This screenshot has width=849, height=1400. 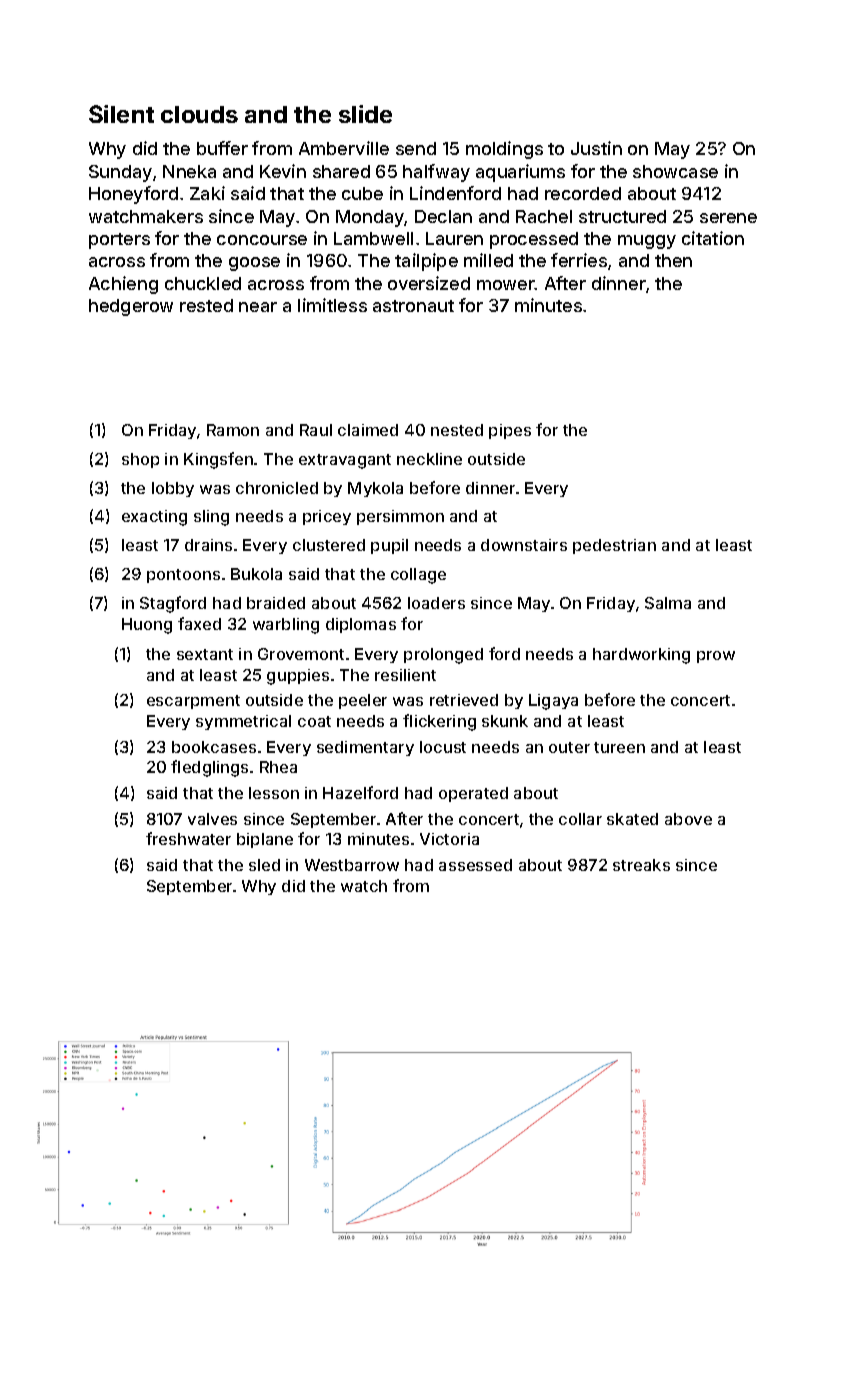 I want to click on send, so click(x=416, y=148).
